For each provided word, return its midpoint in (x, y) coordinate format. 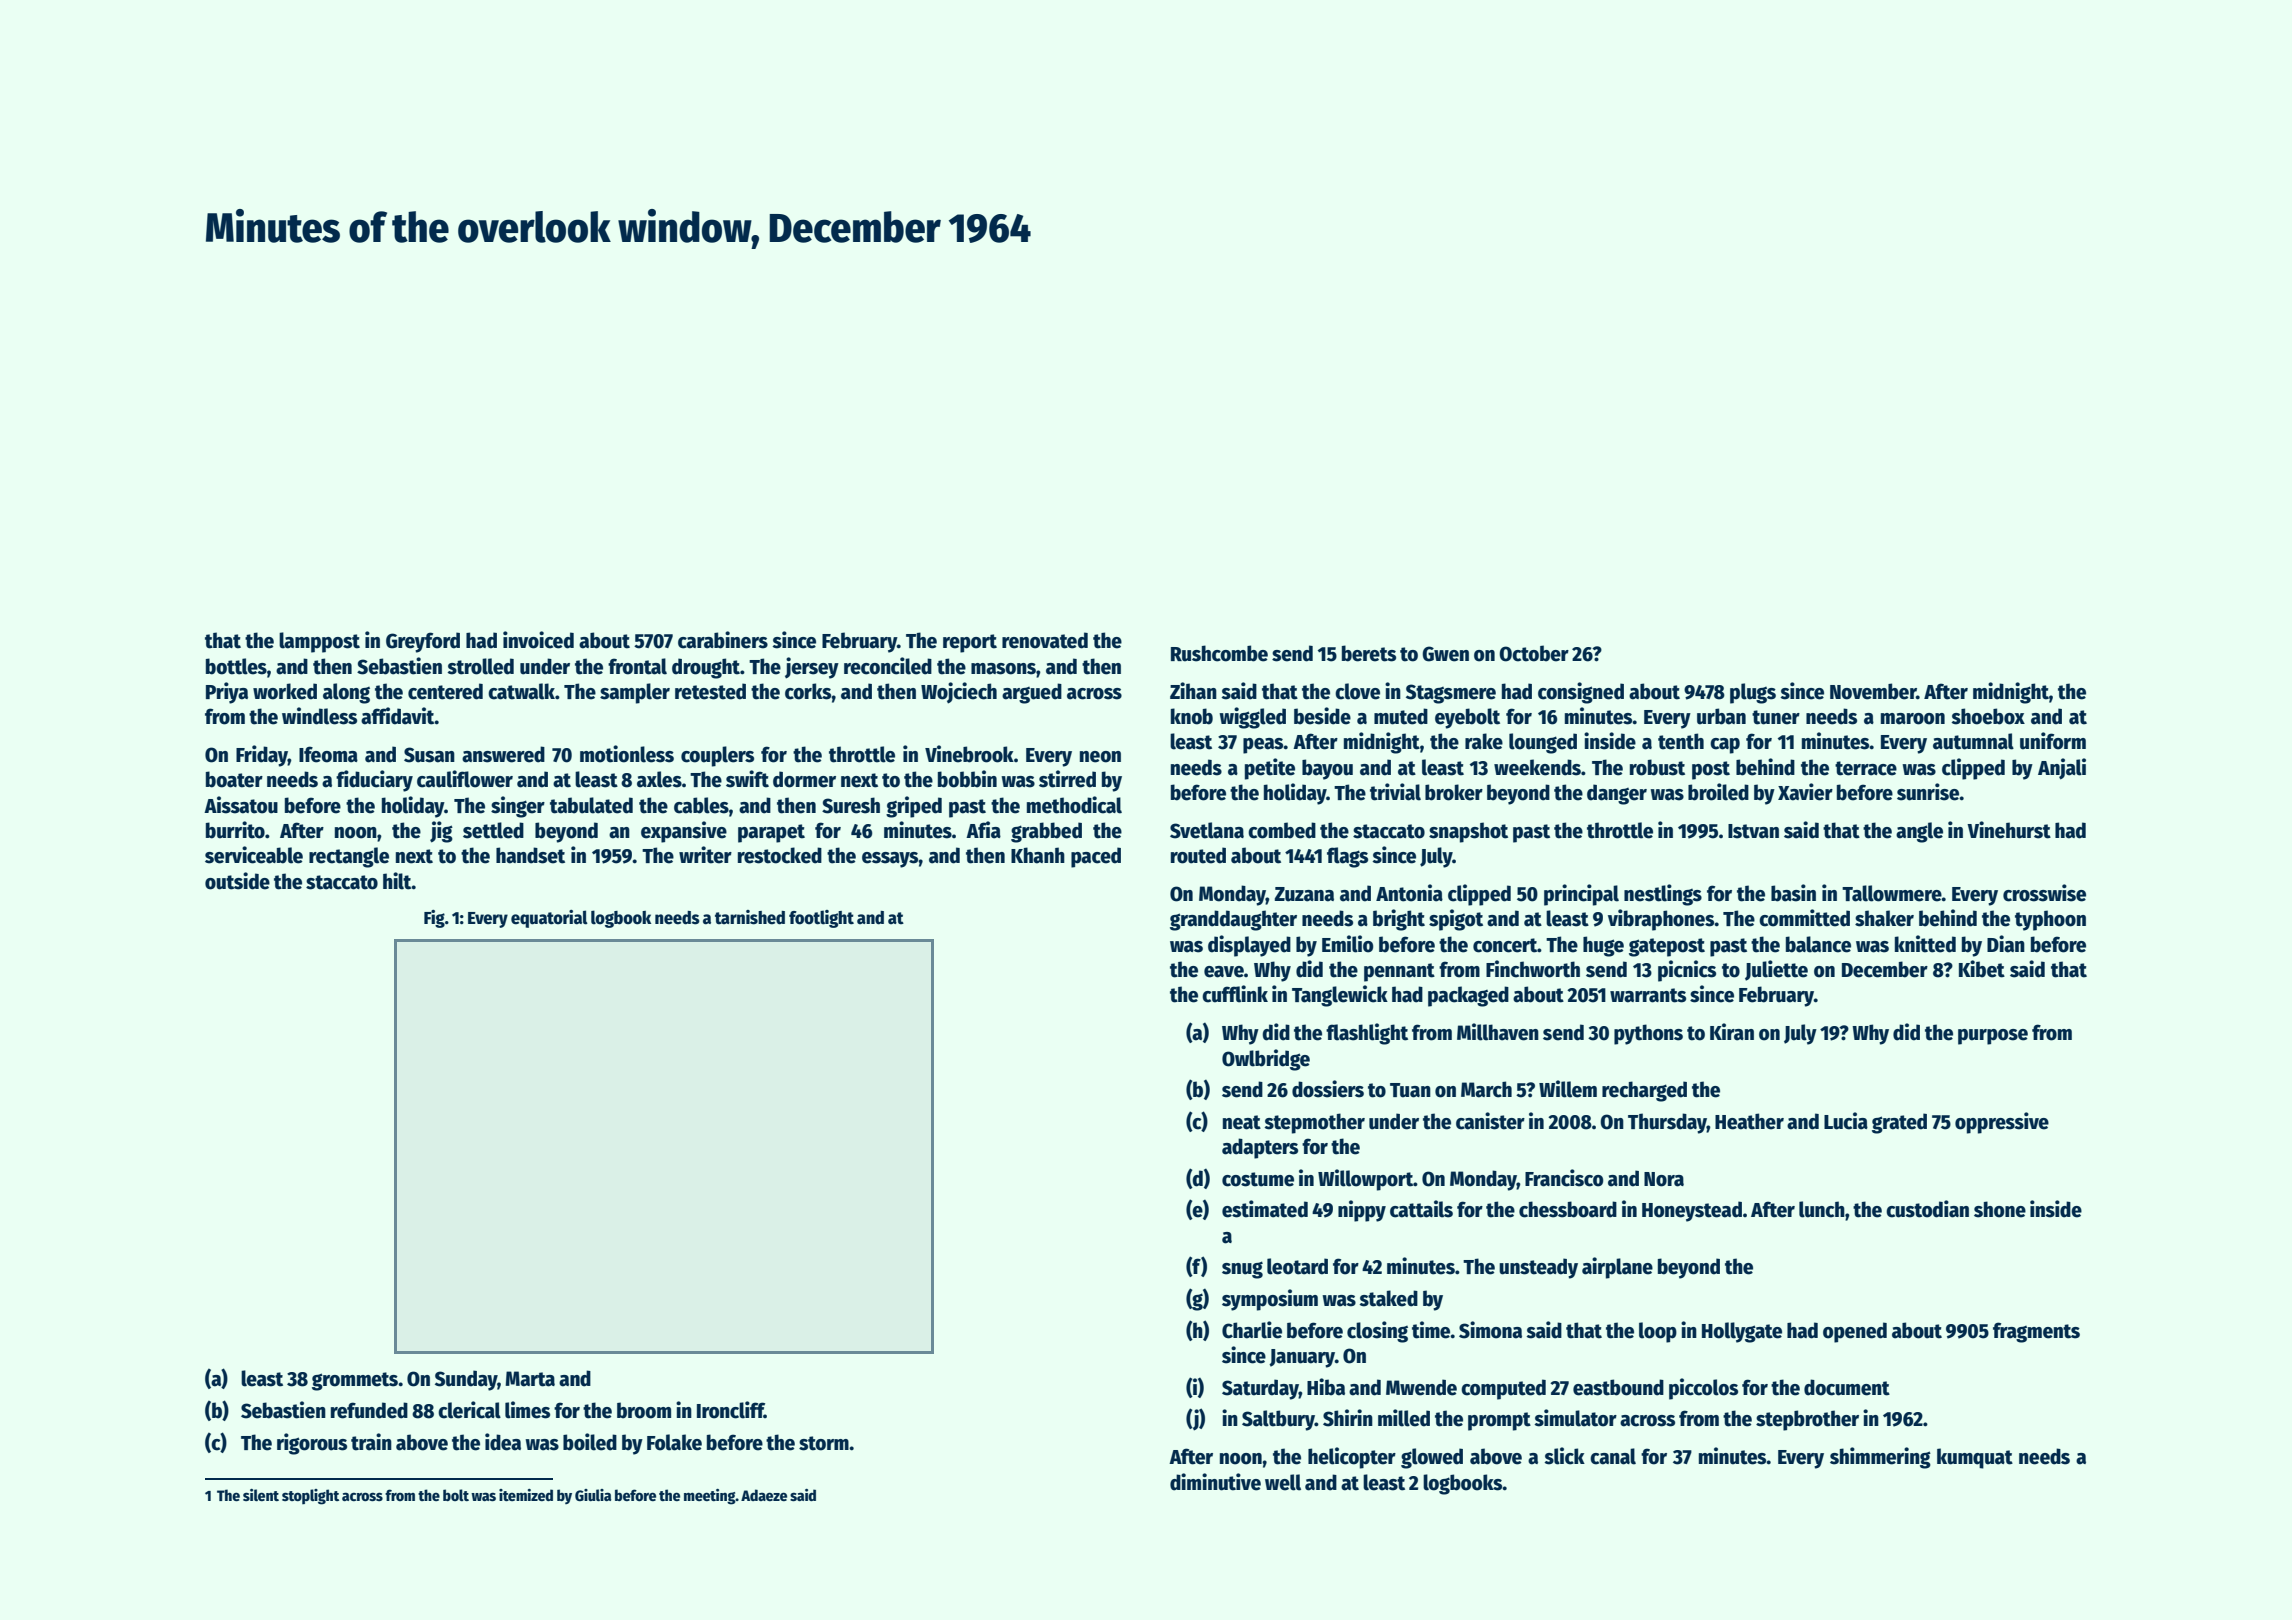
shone (2000, 1209)
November (1873, 691)
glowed (1432, 1458)
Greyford (423, 642)
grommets (355, 1381)
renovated (1045, 640)
